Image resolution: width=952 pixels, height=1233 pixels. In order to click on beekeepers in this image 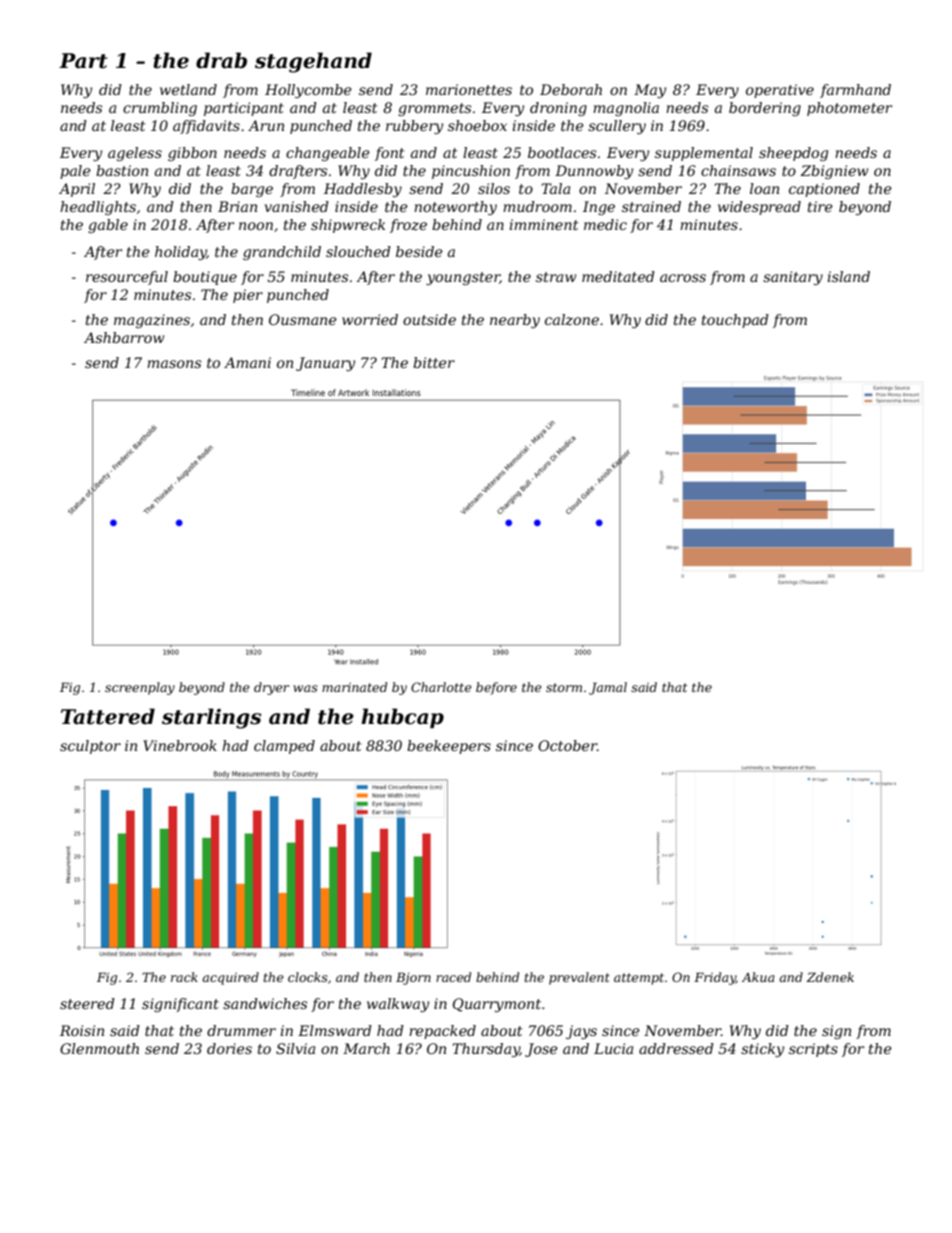, I will do `click(449, 747)`.
